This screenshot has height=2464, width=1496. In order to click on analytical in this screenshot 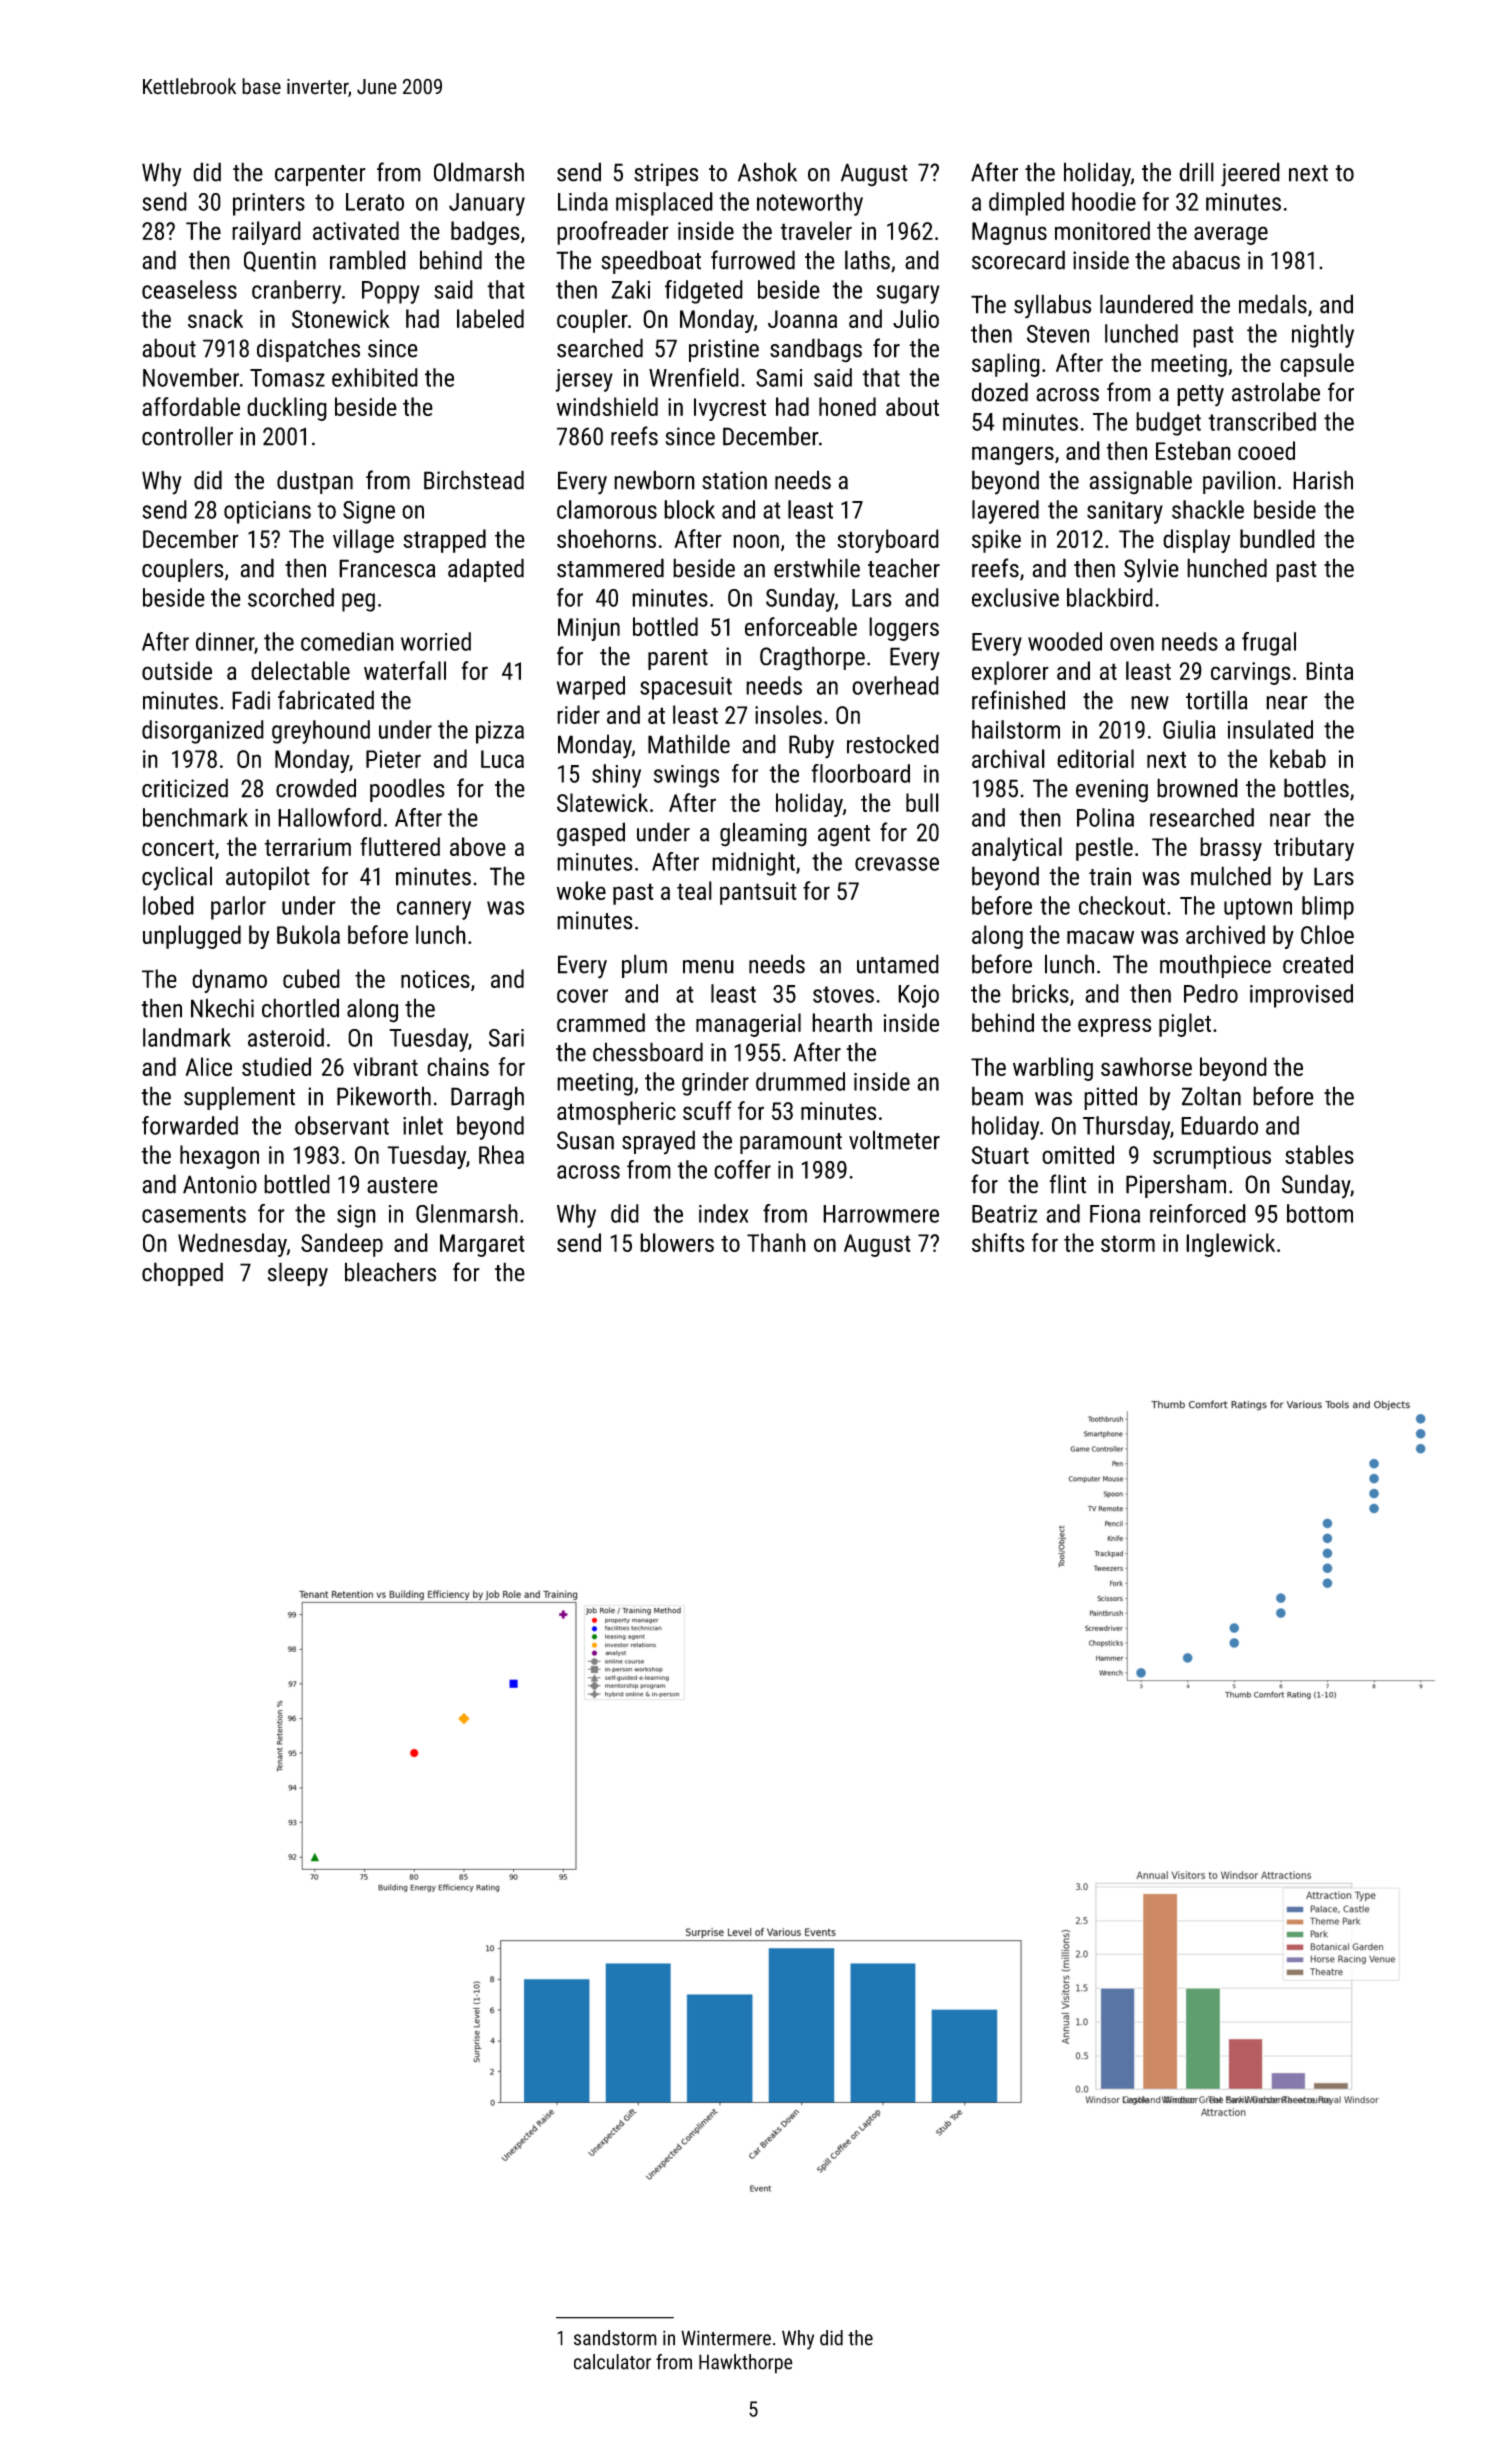, I will do `click(1017, 849)`.
